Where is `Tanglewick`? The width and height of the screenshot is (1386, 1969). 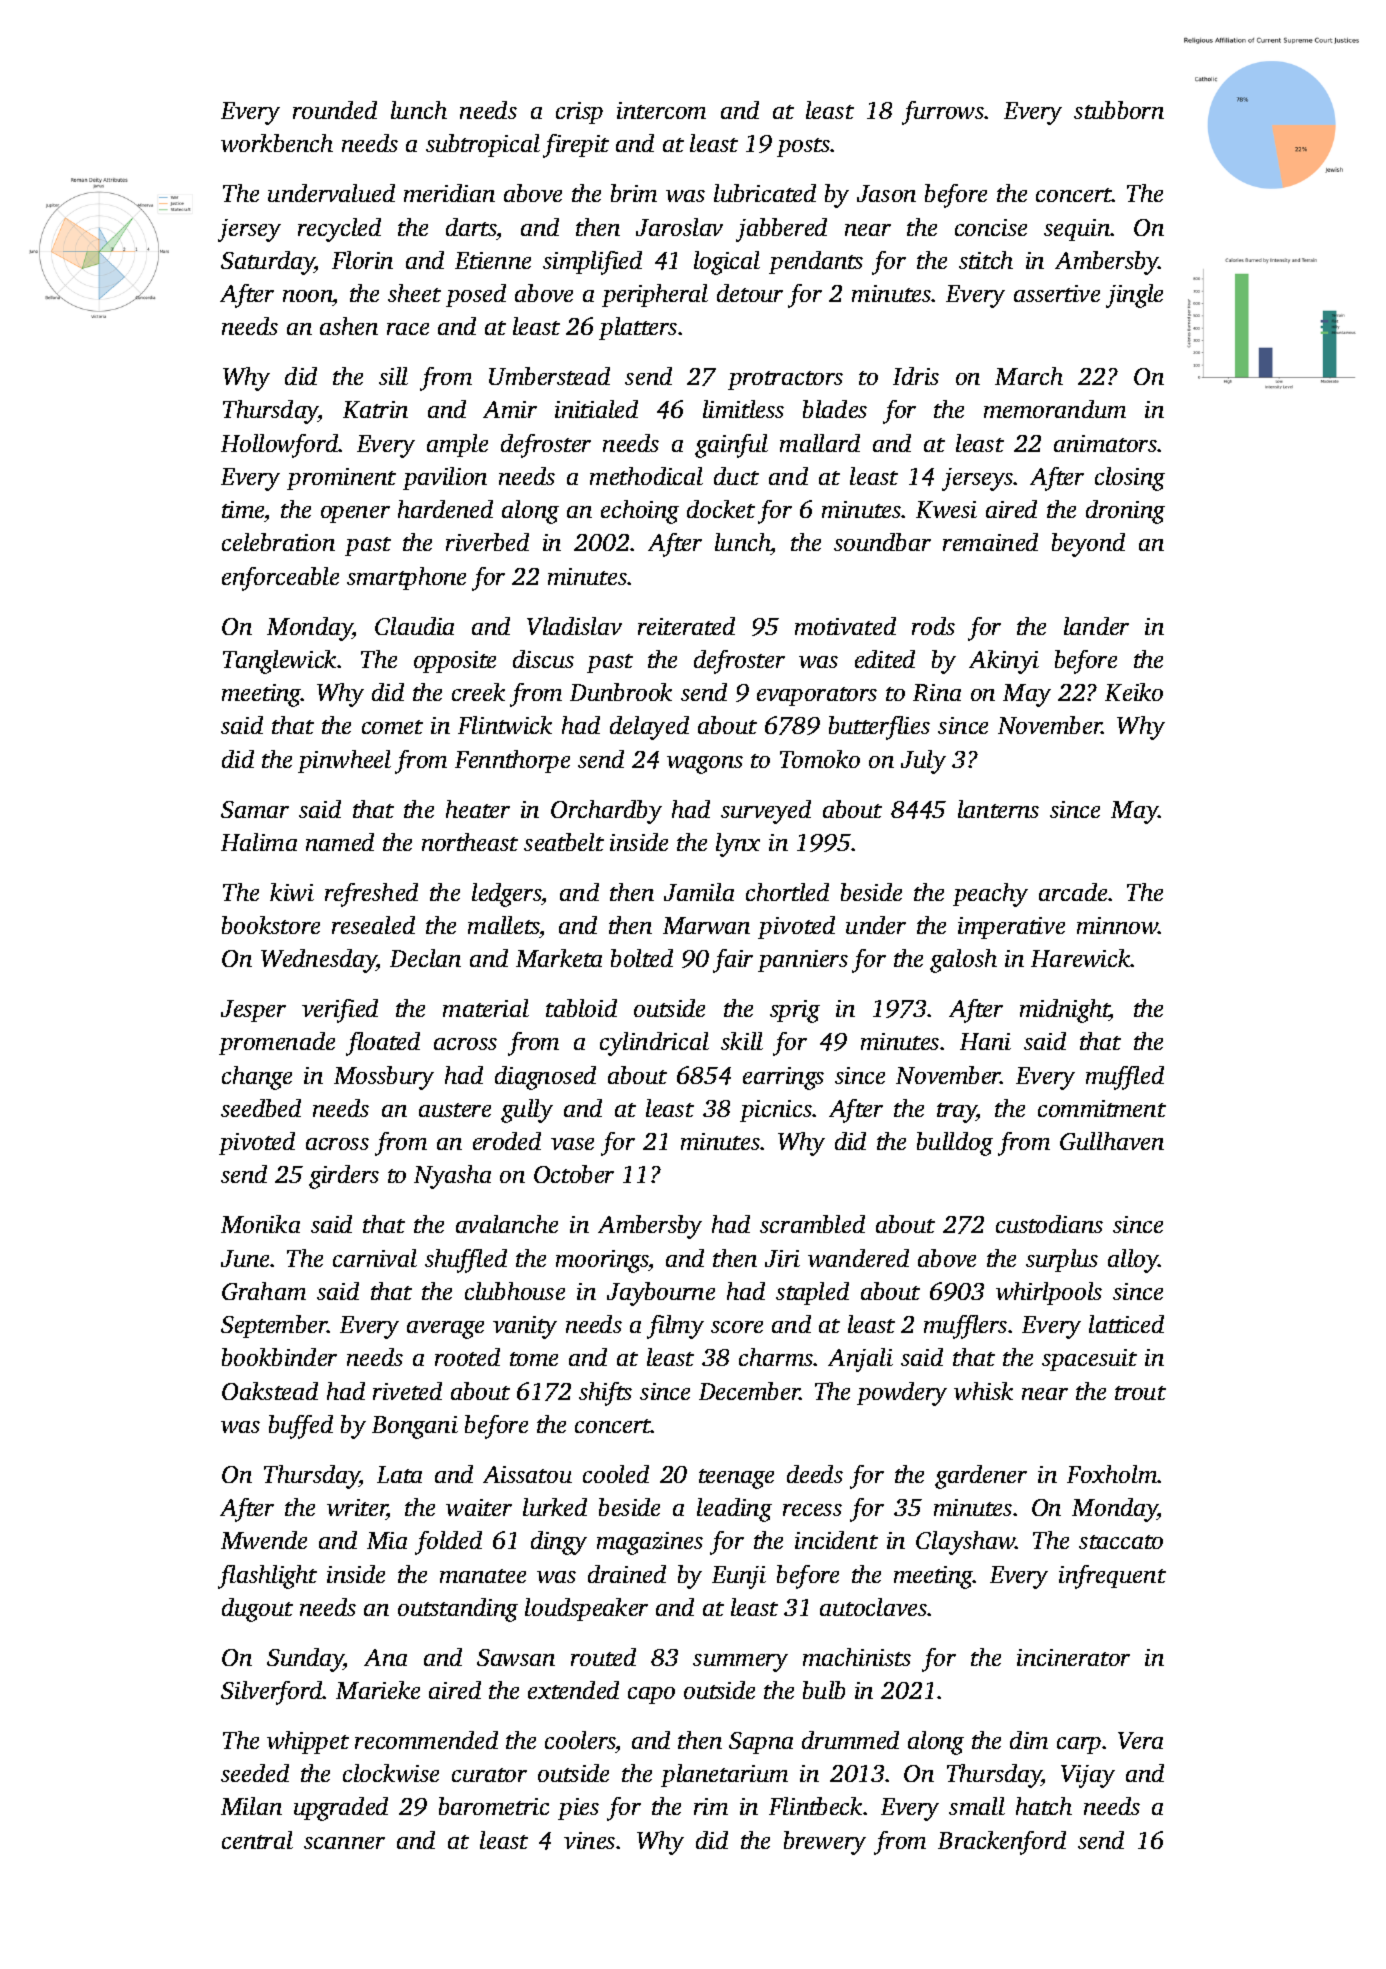 Tanglewick is located at coordinates (280, 662).
